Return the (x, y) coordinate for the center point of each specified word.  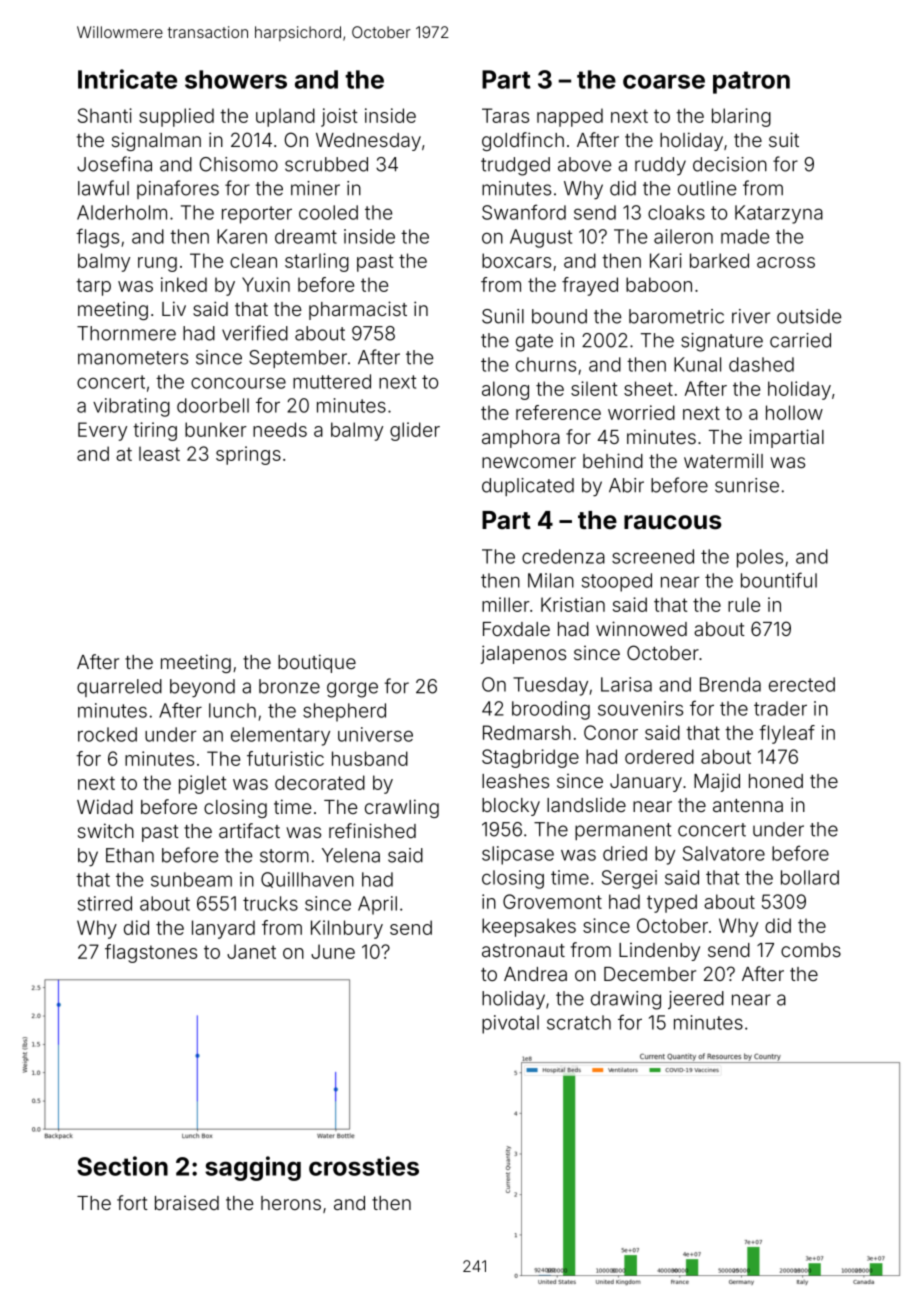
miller (506, 604)
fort (132, 1202)
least (159, 453)
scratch (579, 1022)
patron (751, 82)
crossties (364, 1166)
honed (776, 781)
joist (339, 117)
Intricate (127, 79)
